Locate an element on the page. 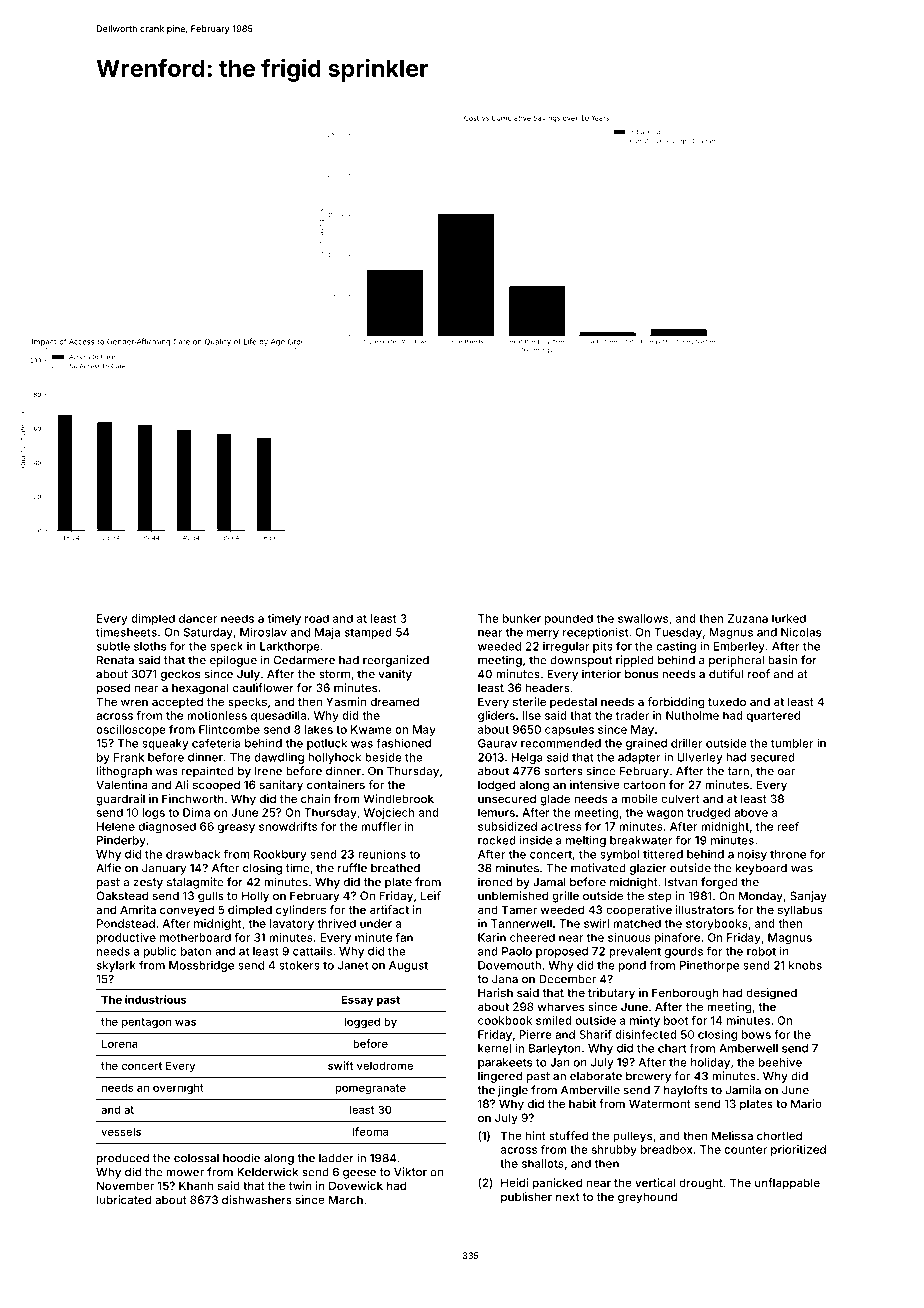 Image resolution: width=924 pixels, height=1308 pixels. muffler is located at coordinates (381, 826).
